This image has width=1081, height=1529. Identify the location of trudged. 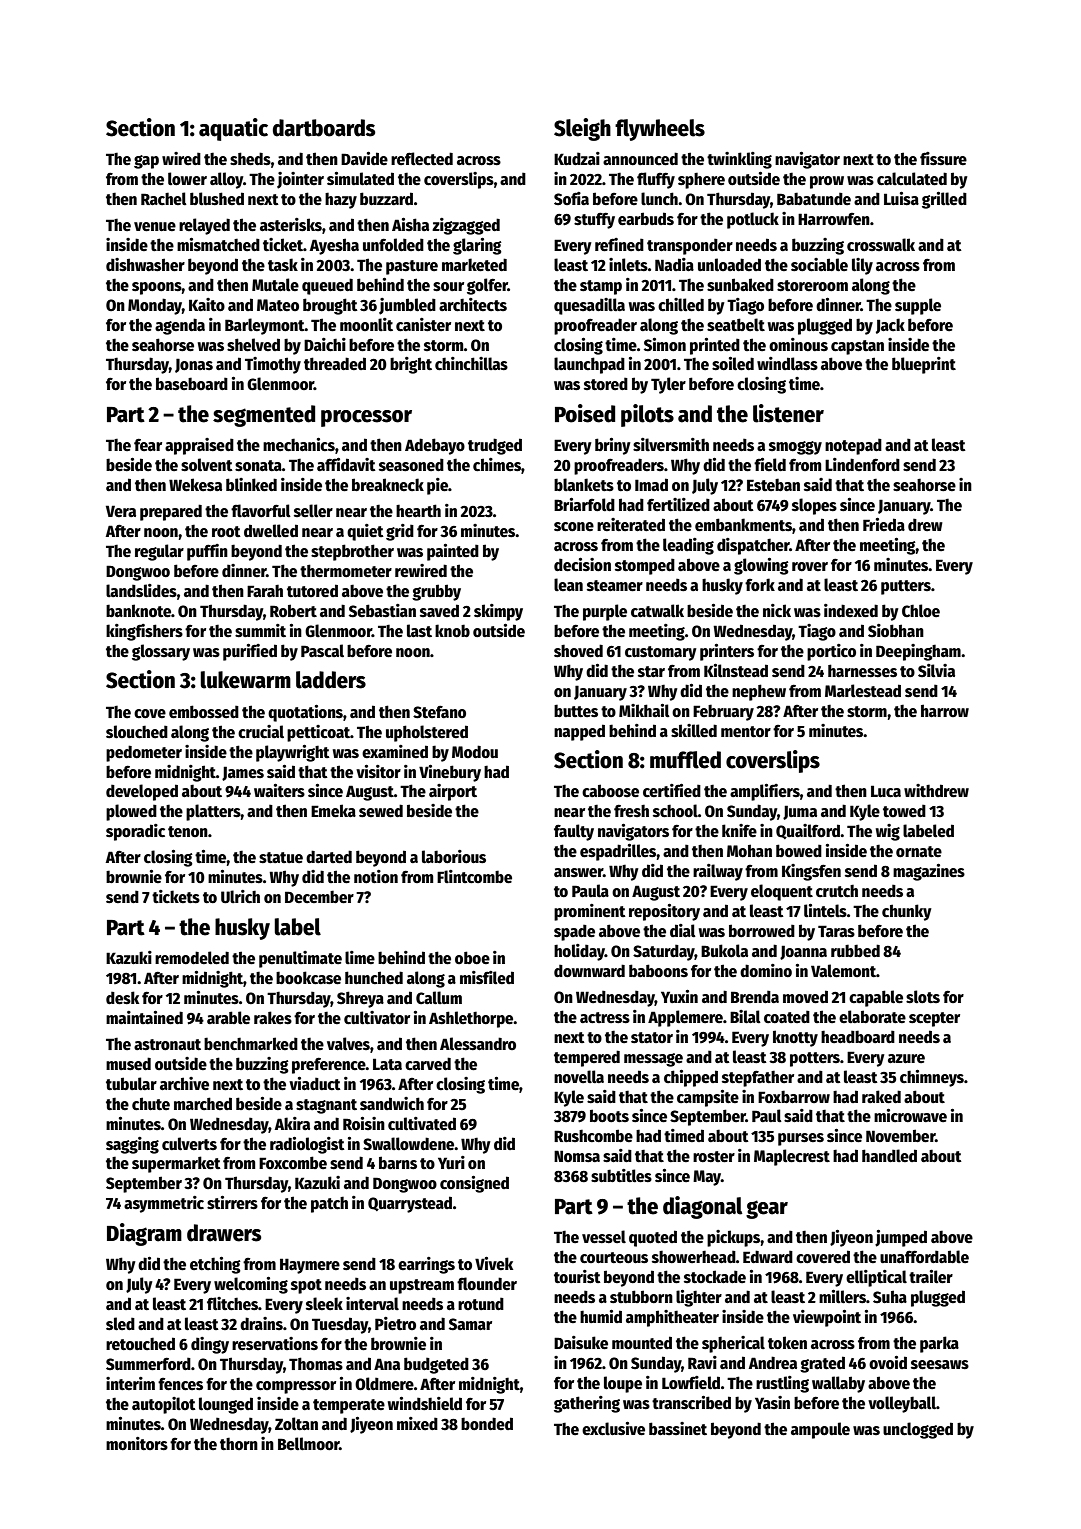
(495, 446).
